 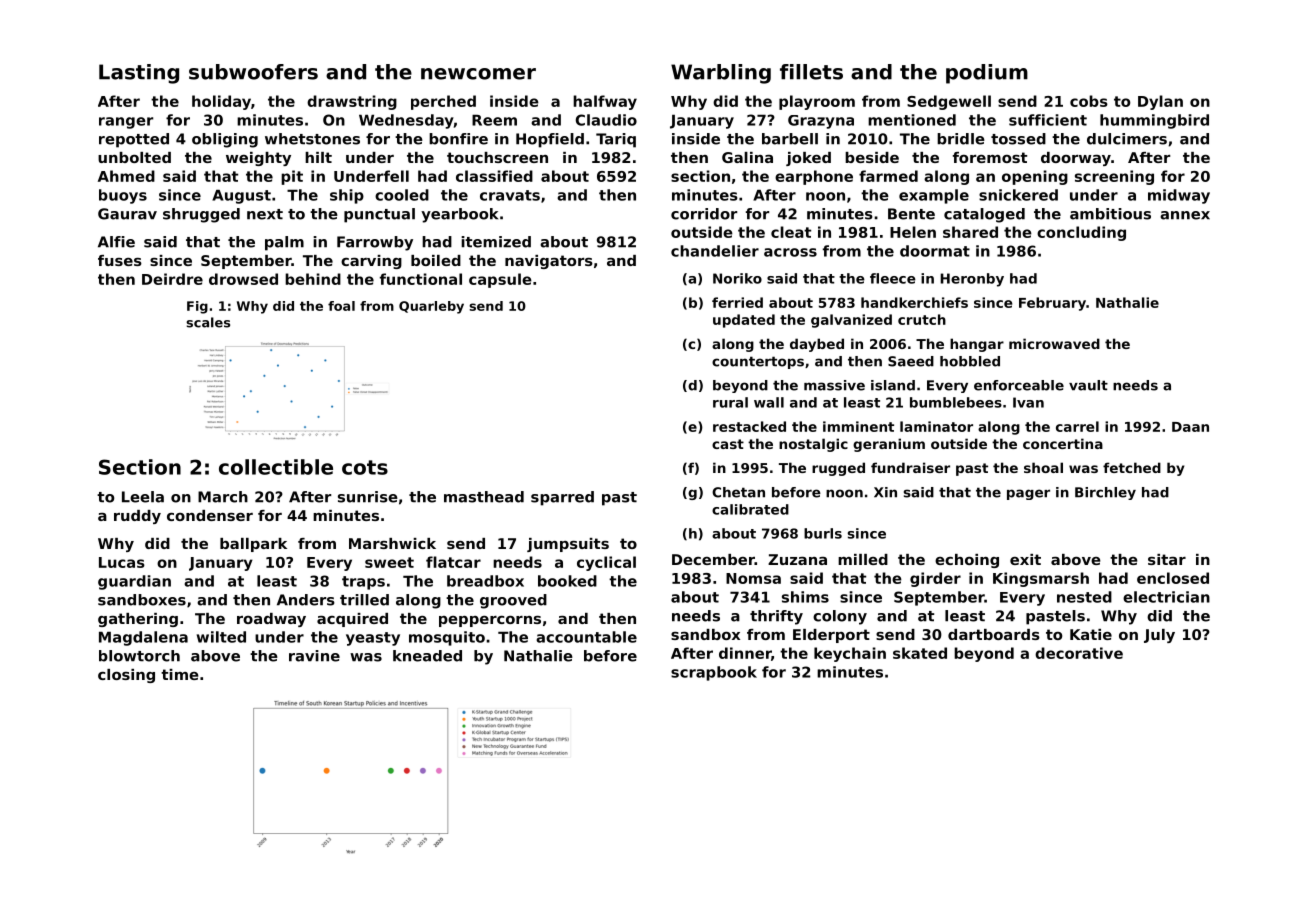 What do you see at coordinates (737, 302) in the image?
I see `ferried` at bounding box center [737, 302].
